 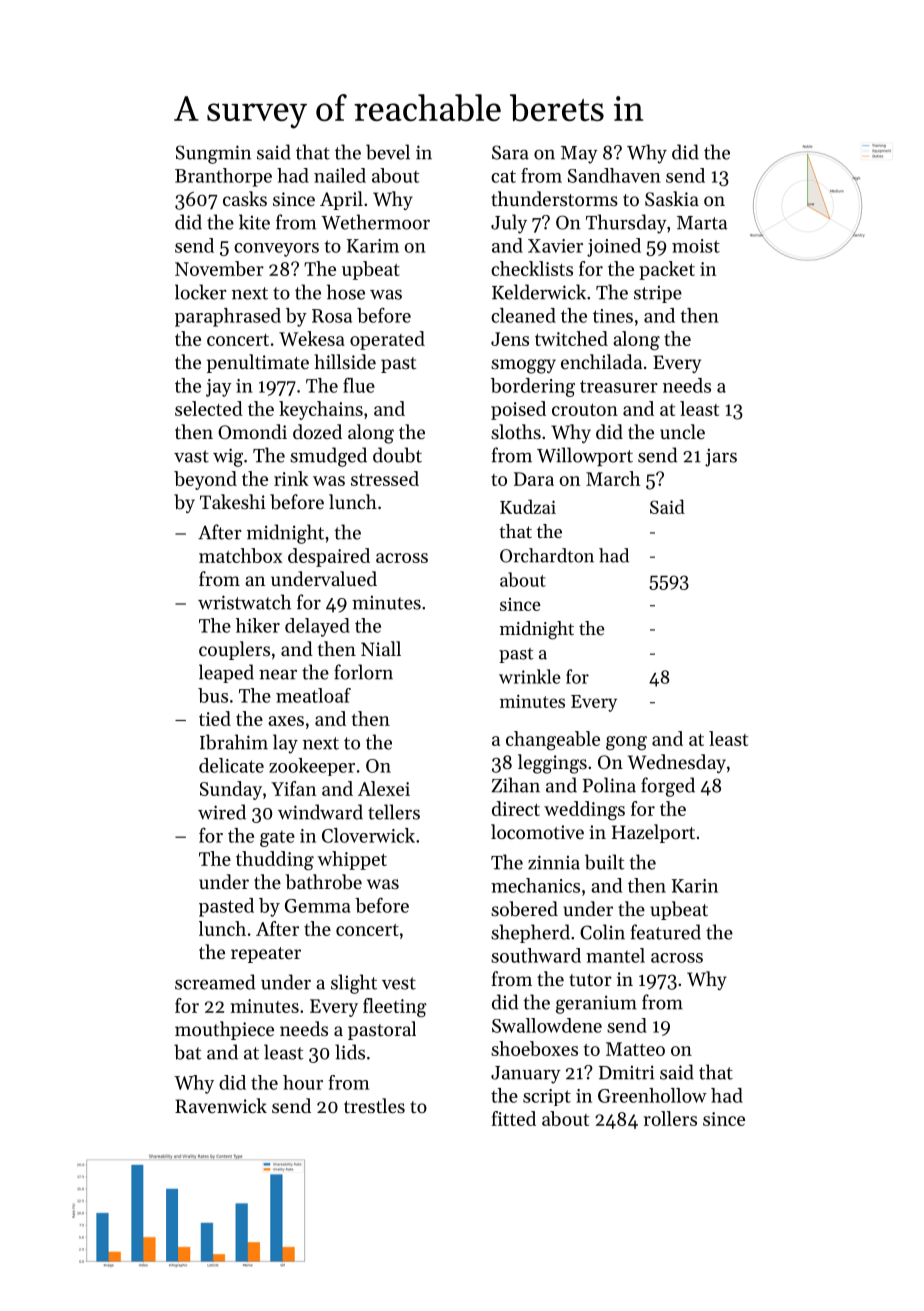 What do you see at coordinates (585, 410) in the image?
I see `crouton` at bounding box center [585, 410].
